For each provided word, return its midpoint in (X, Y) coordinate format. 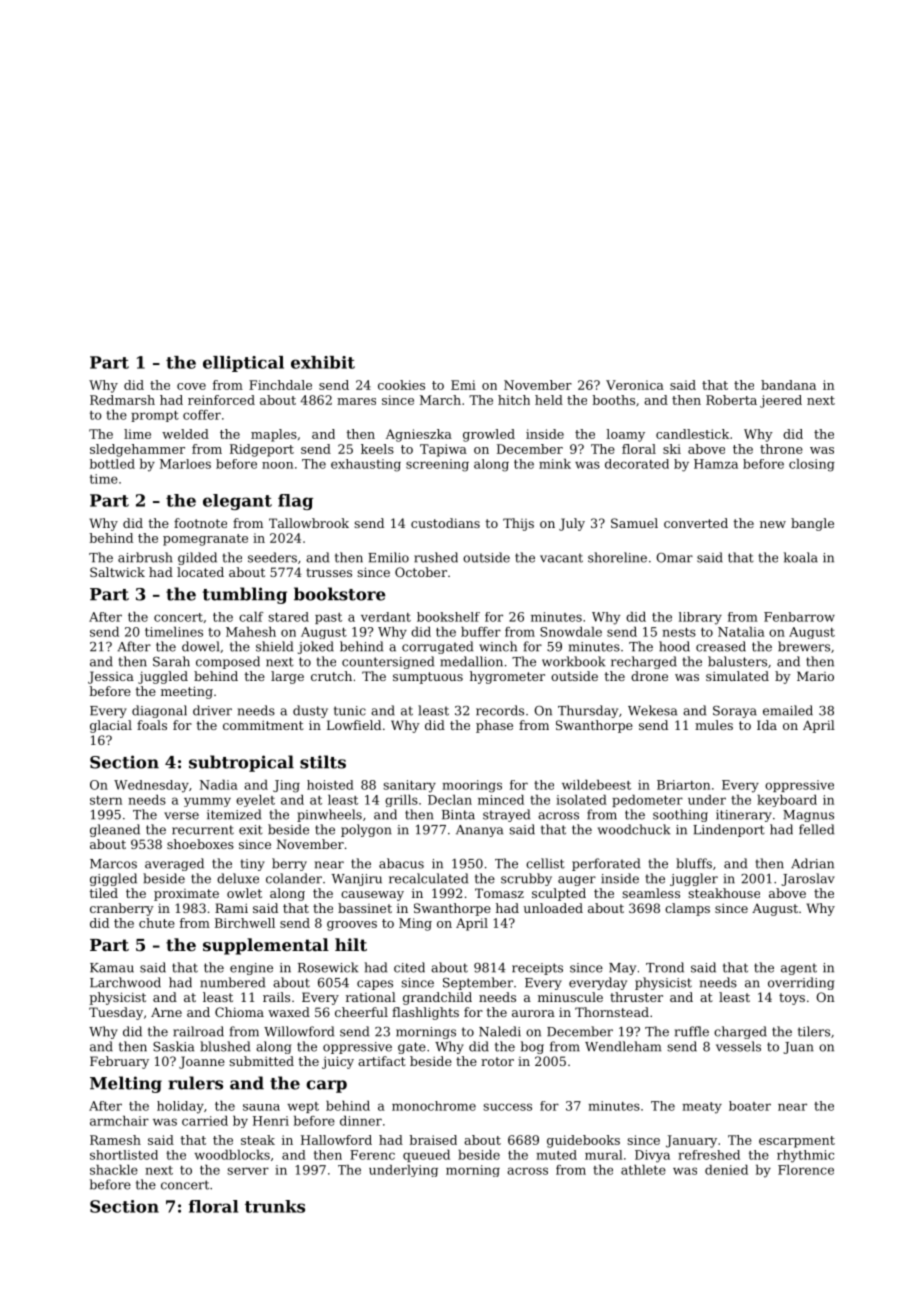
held (549, 400)
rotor (497, 1061)
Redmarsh (122, 400)
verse (181, 816)
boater (750, 1106)
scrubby (526, 879)
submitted (261, 1061)
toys (792, 999)
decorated (637, 464)
